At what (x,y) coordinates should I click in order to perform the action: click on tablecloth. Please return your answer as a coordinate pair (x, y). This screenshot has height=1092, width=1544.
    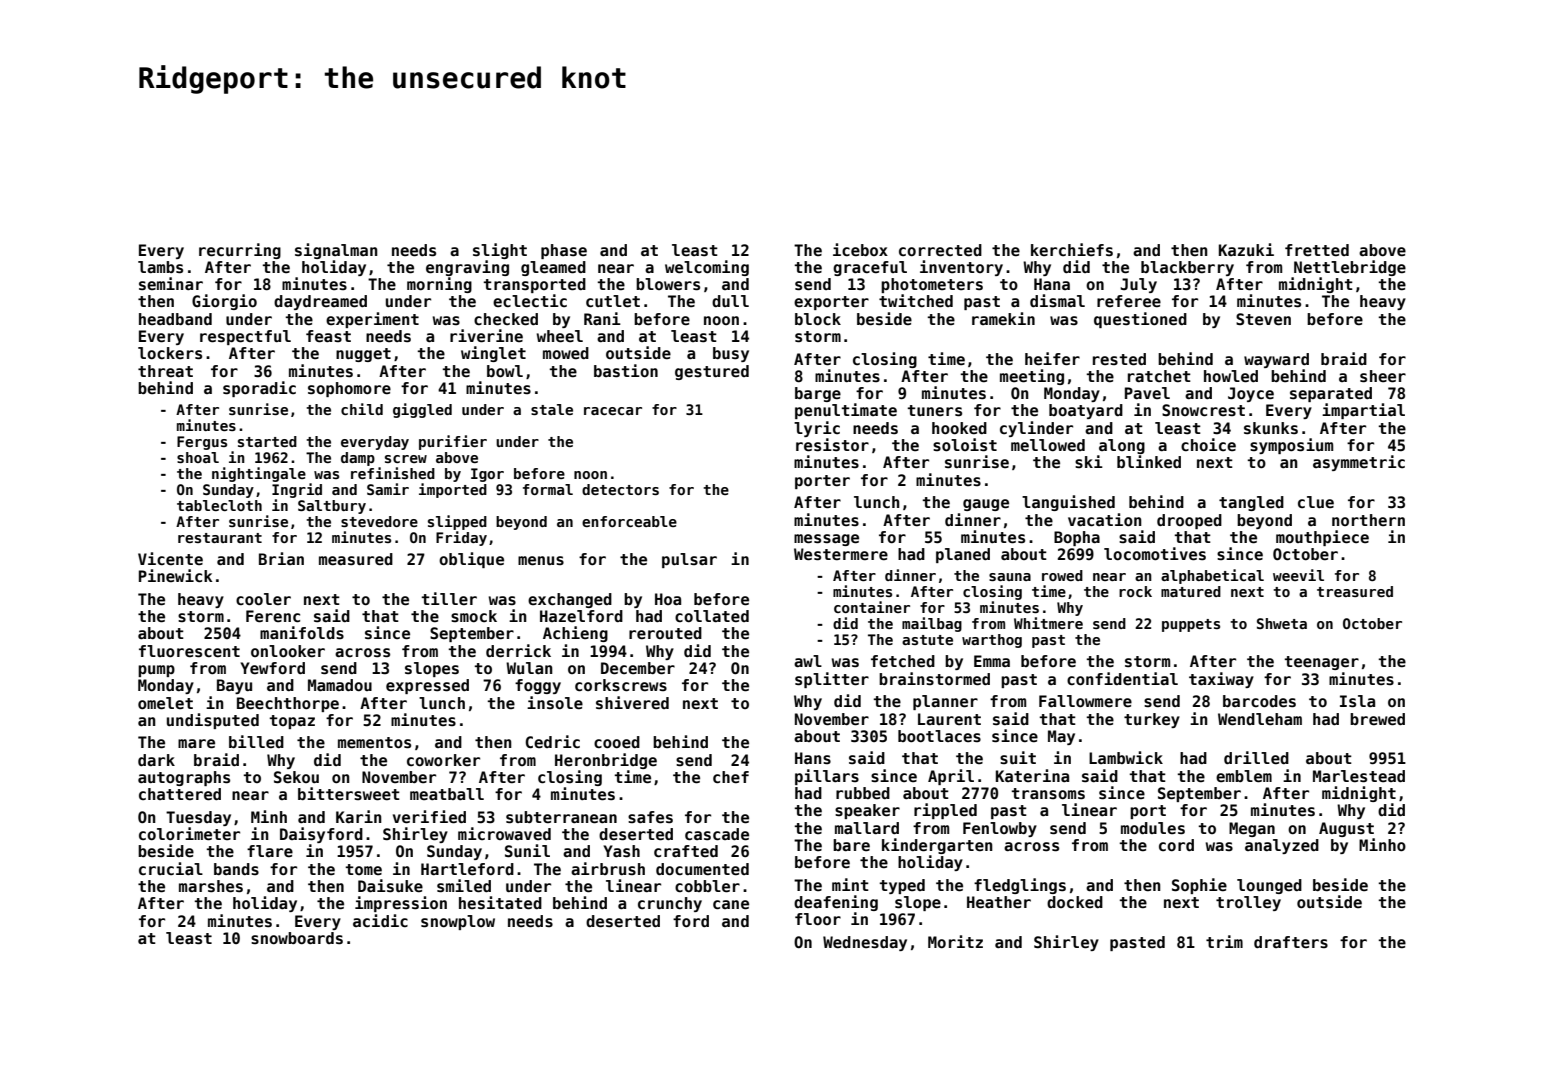
    Looking at the image, I should click on (219, 505).
